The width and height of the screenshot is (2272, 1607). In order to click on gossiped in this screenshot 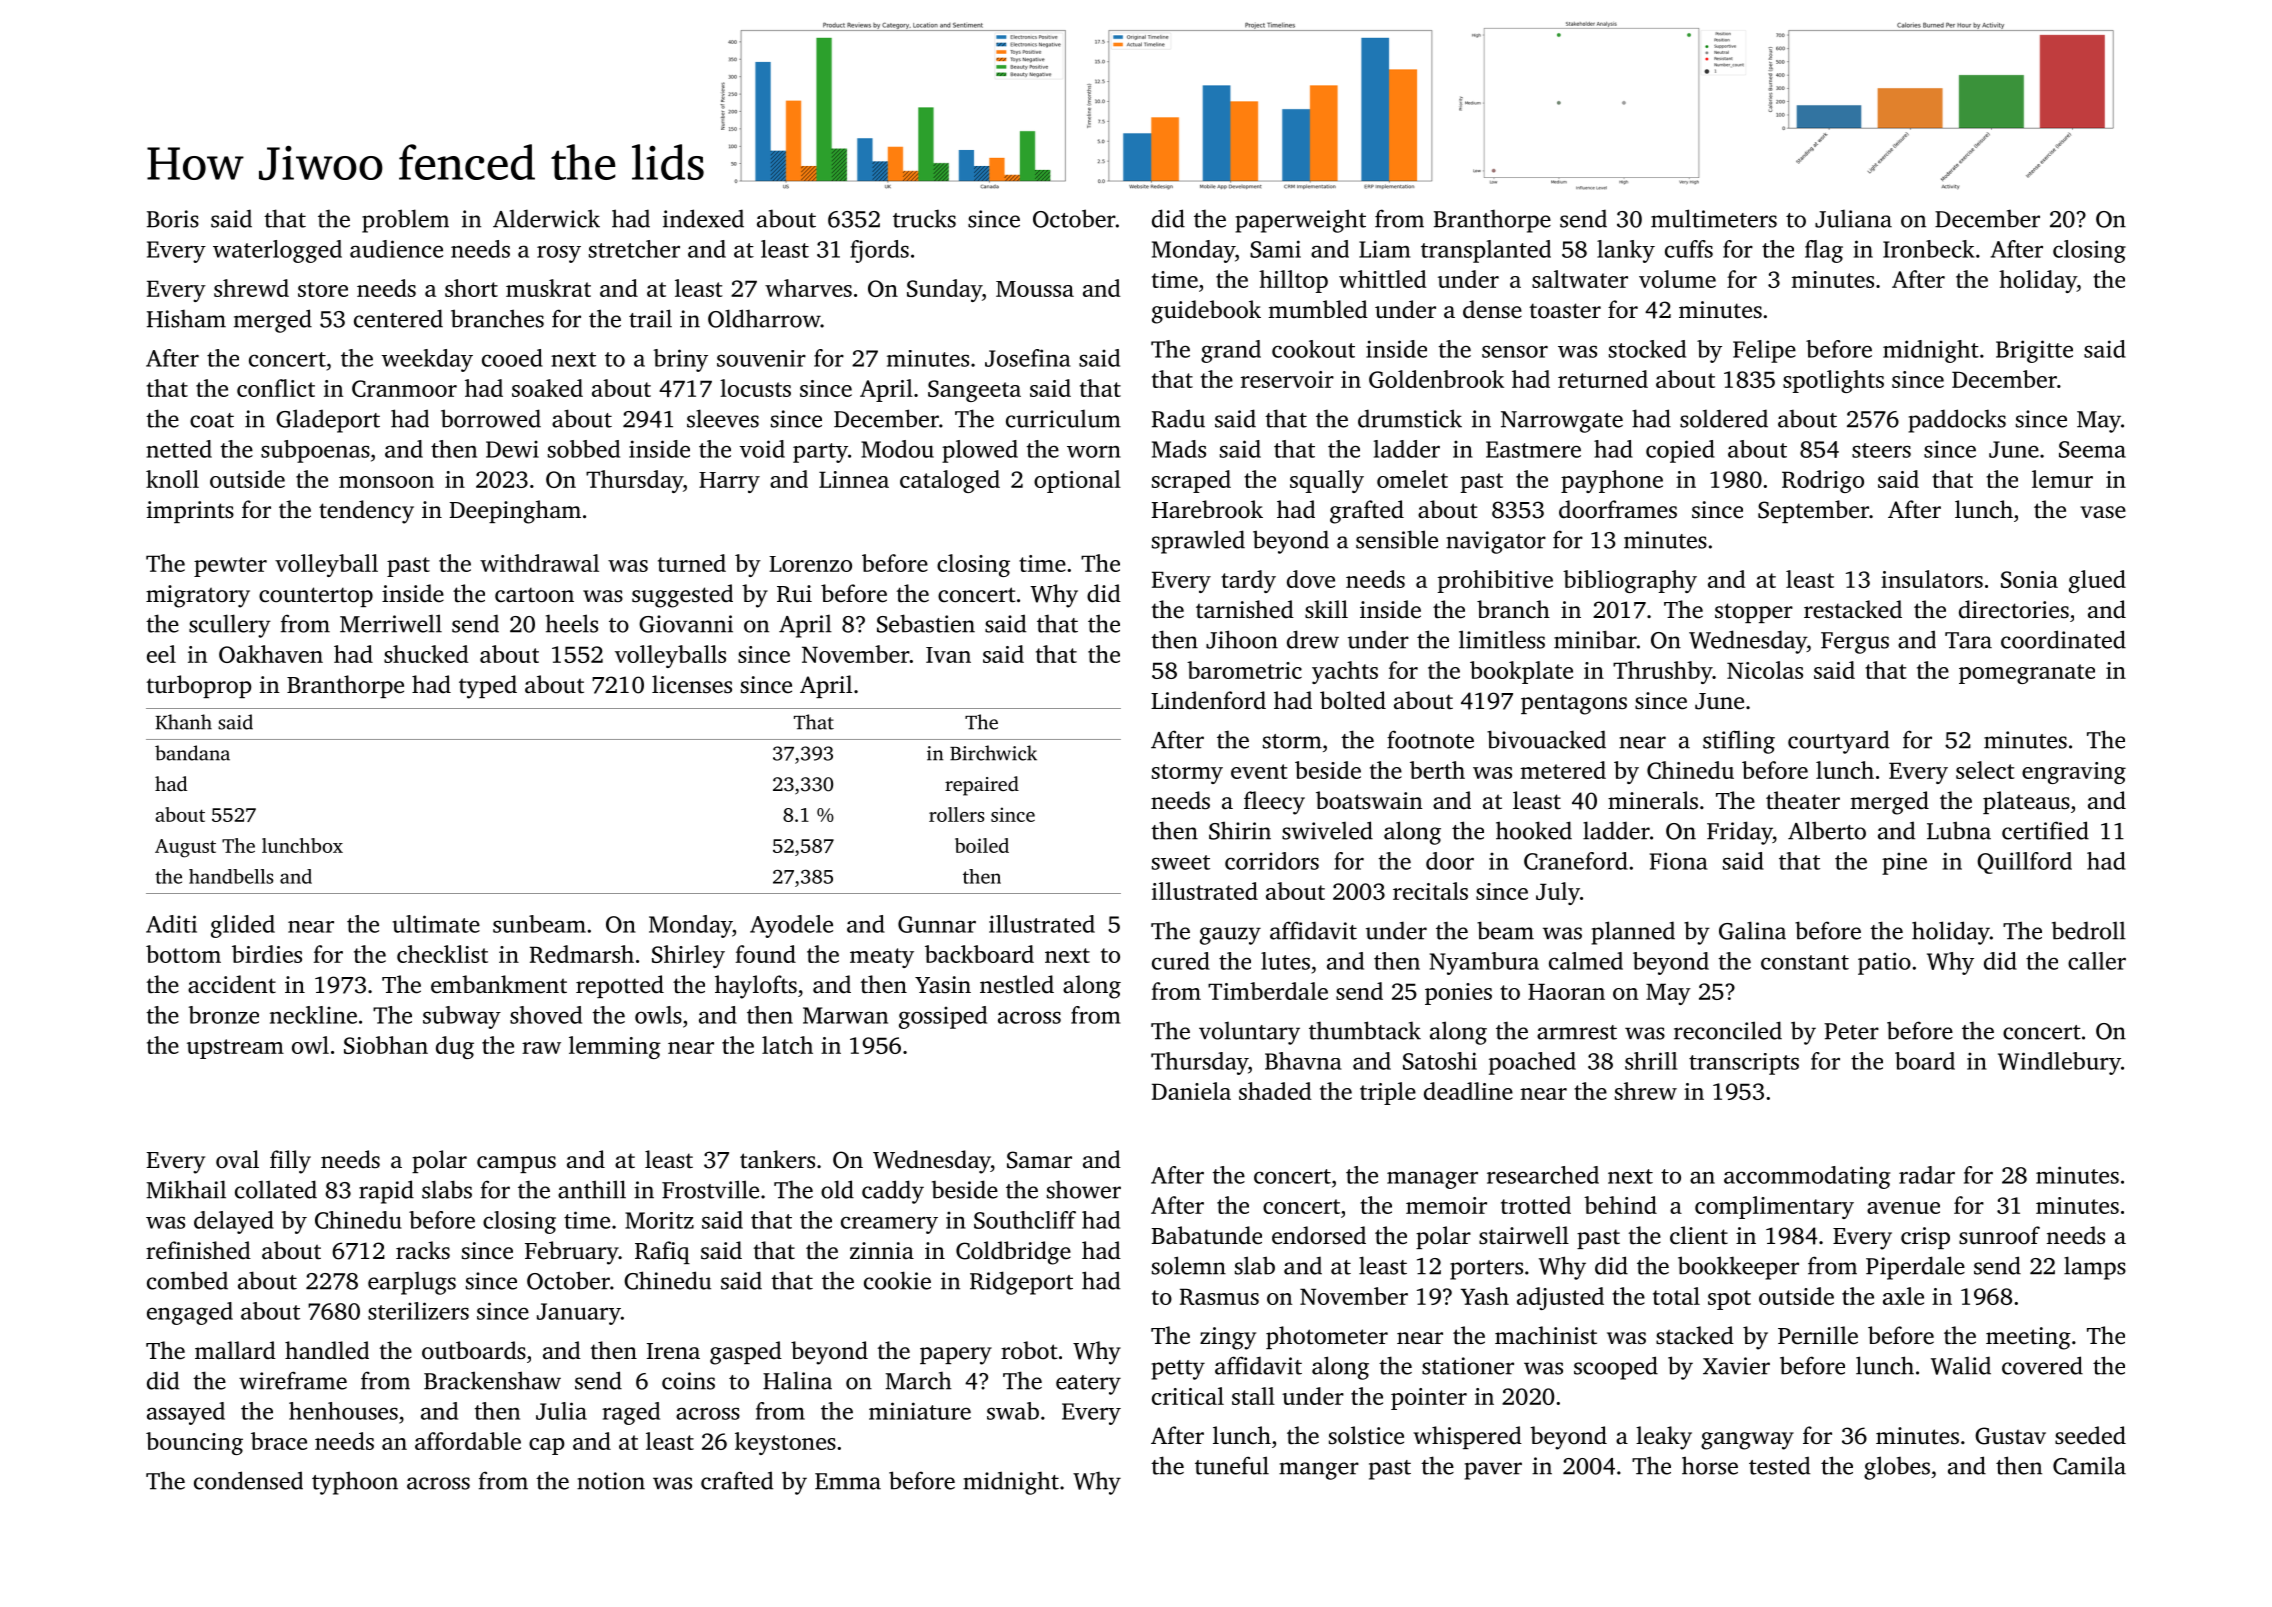, I will do `click(943, 1017)`.
